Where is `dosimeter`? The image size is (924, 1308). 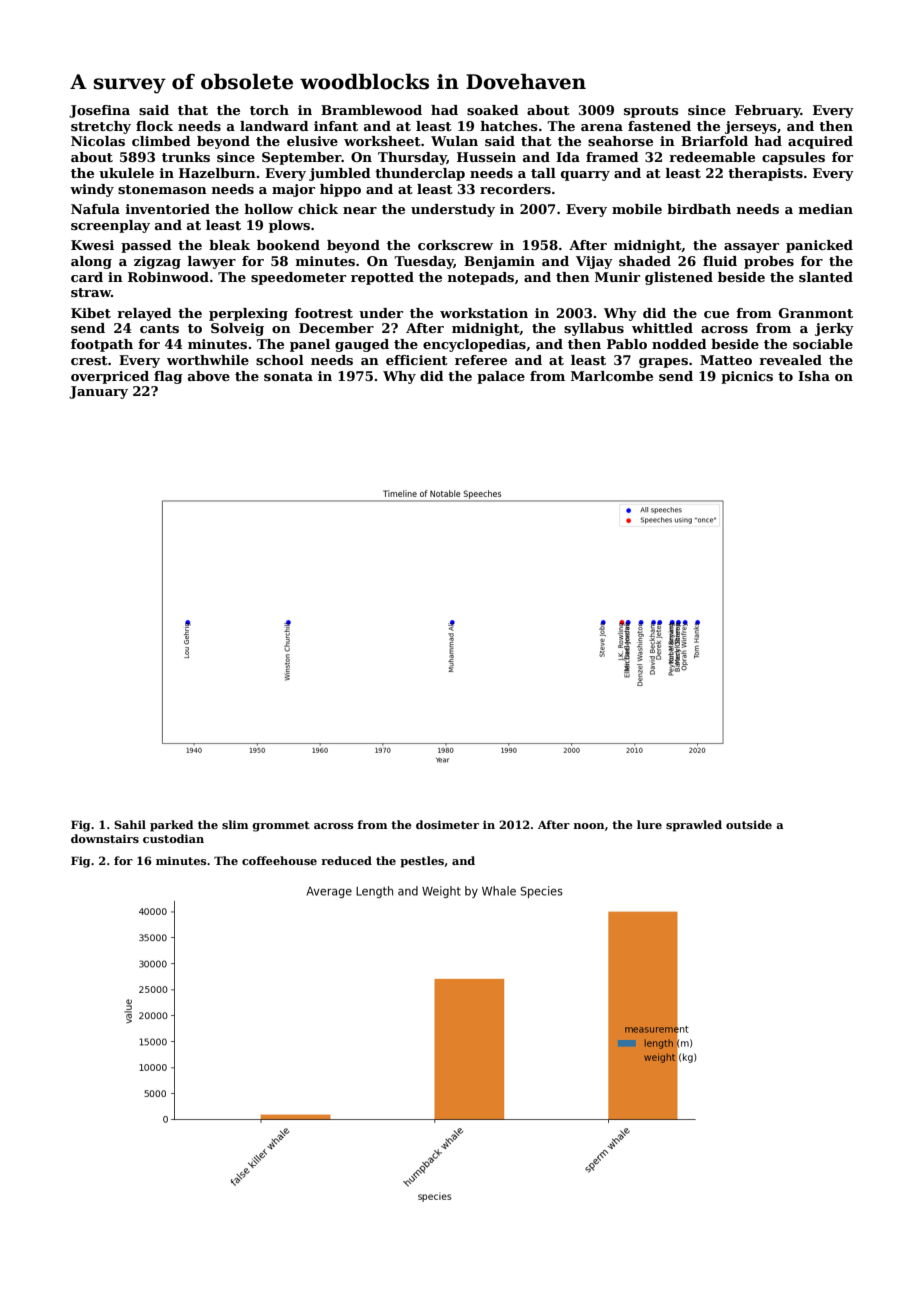
dosimeter is located at coordinates (447, 824).
